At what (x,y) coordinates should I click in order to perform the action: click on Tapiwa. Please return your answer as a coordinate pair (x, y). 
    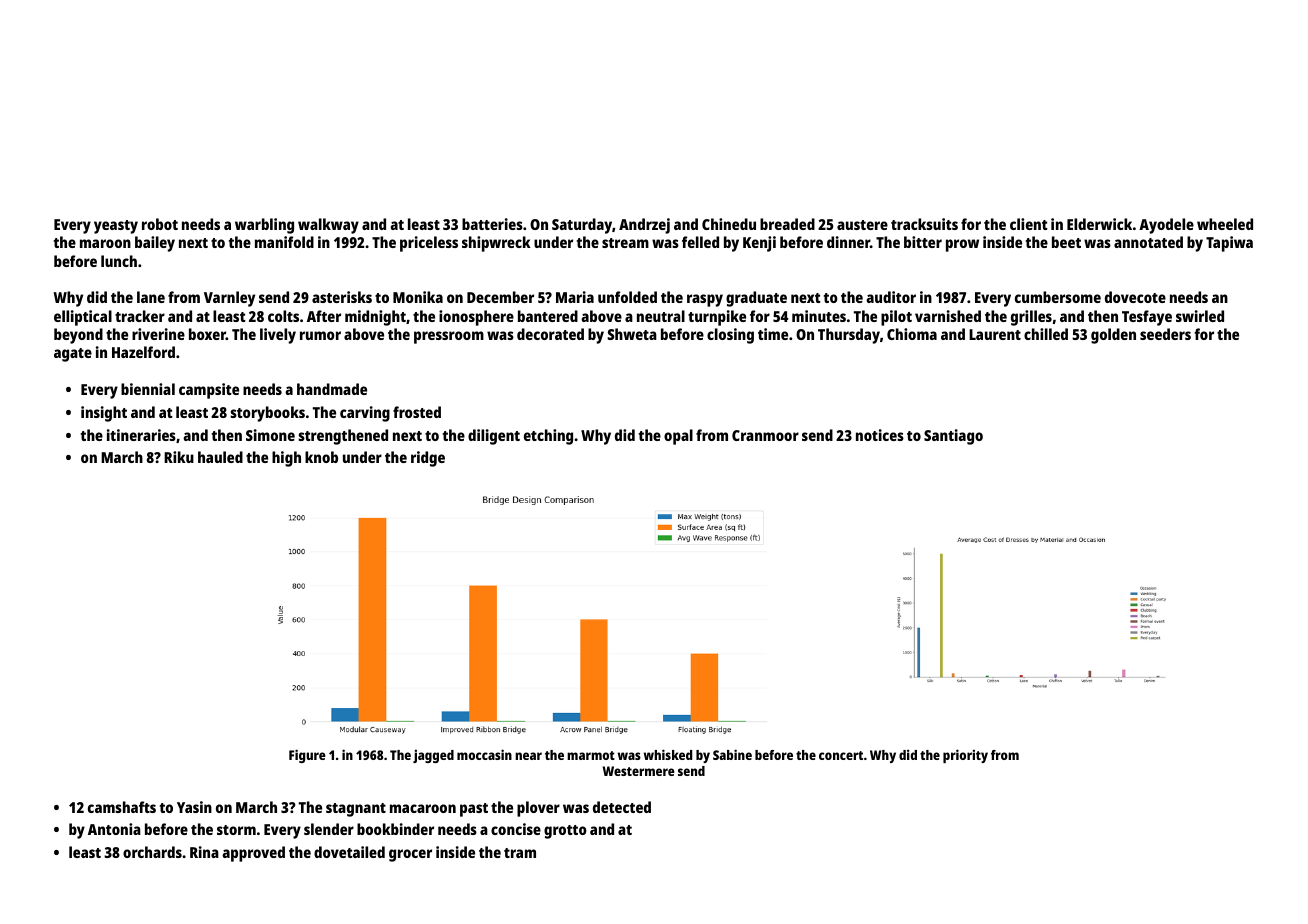
    Looking at the image, I should click on (1229, 244).
